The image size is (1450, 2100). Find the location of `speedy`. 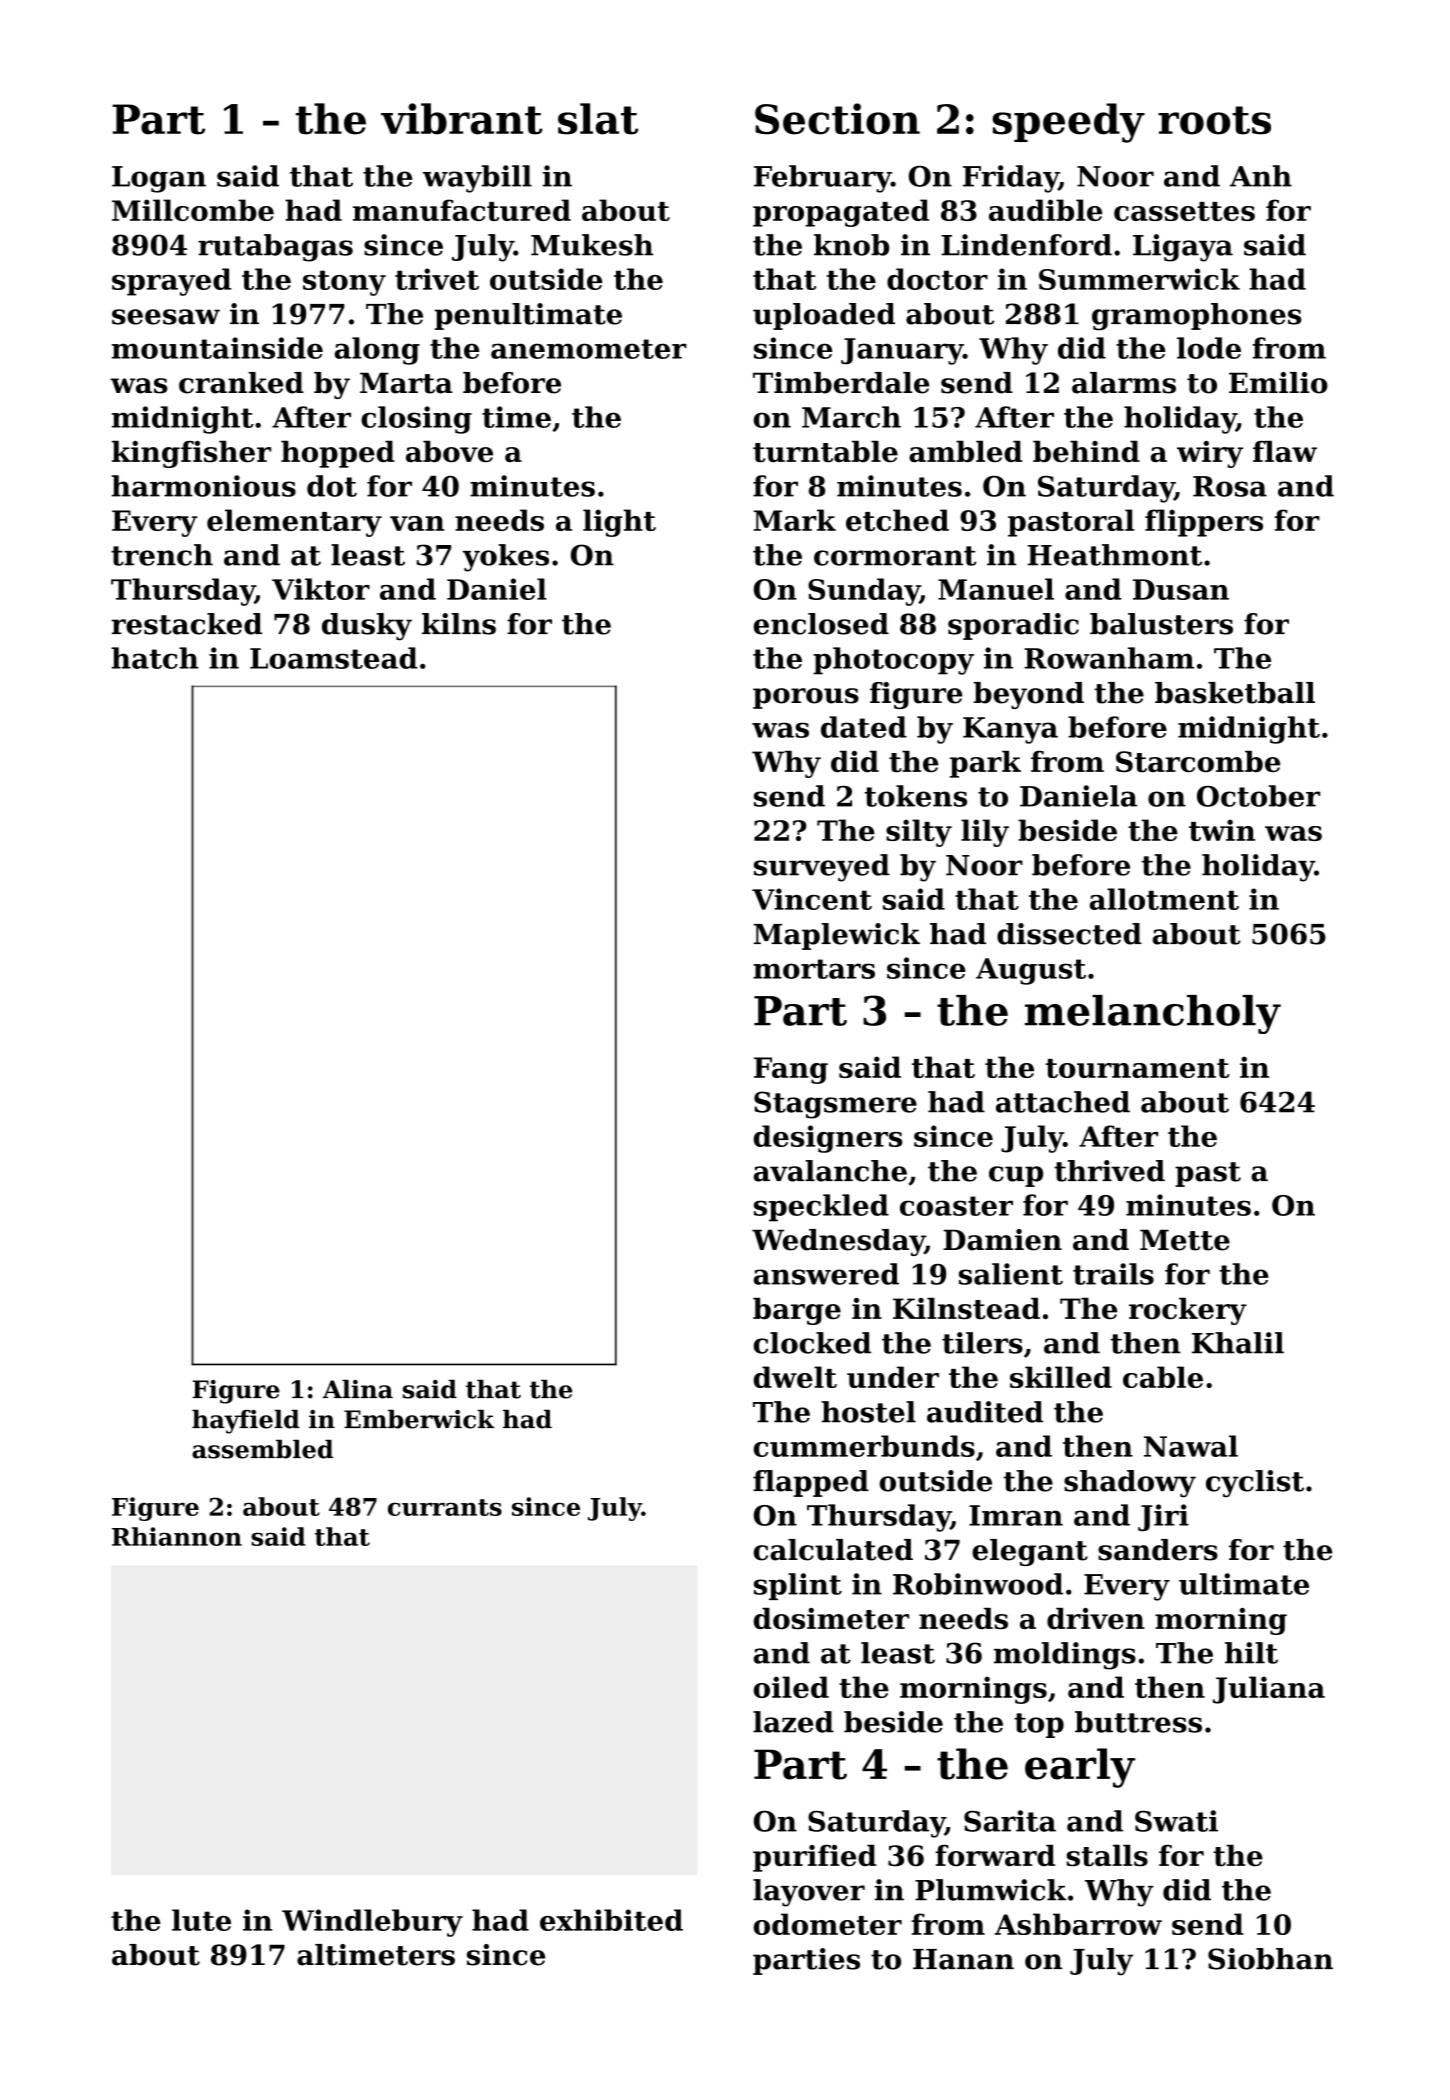

speedy is located at coordinates (1068, 123).
